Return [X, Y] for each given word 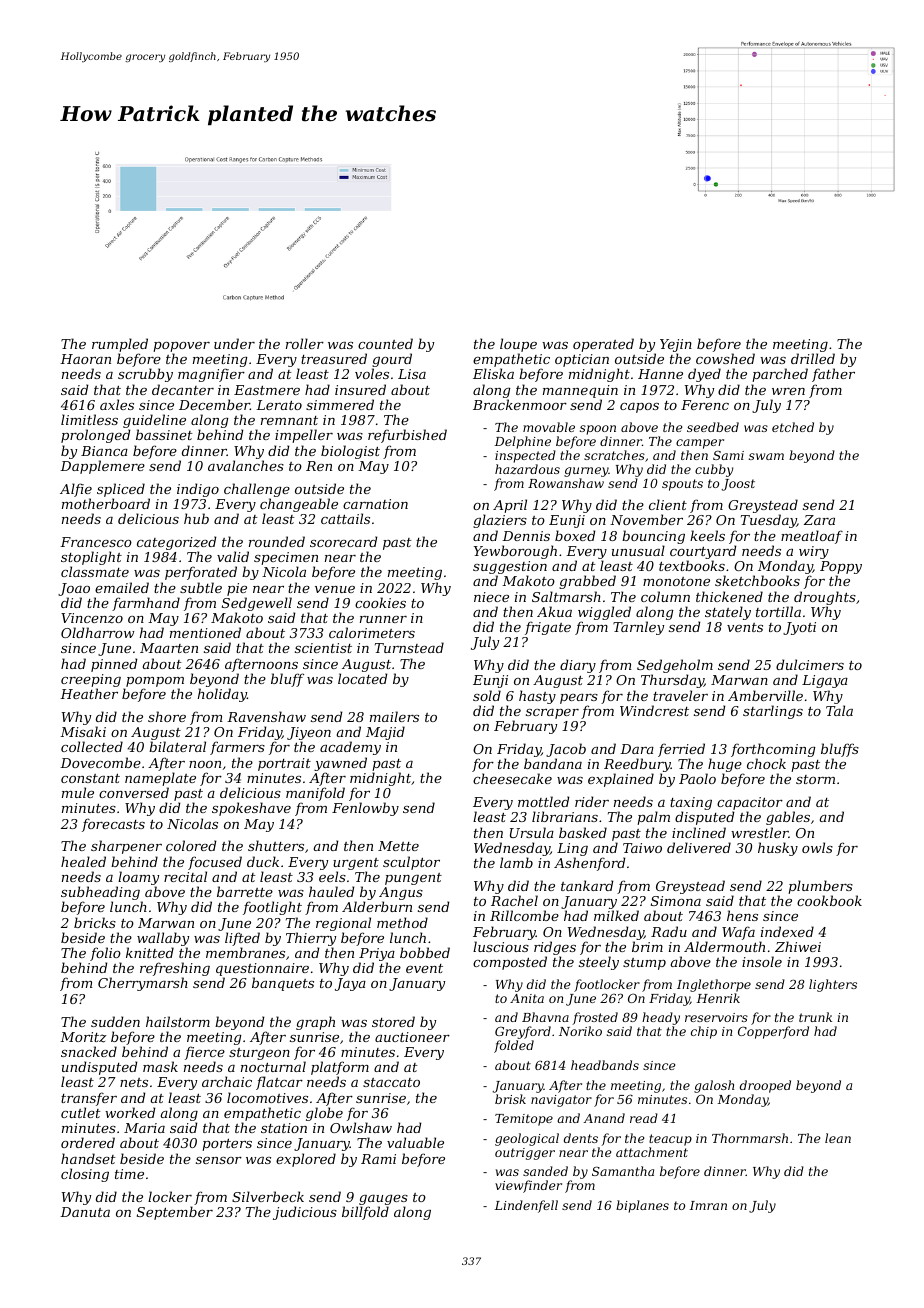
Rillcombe [524, 915]
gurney [586, 472]
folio [105, 954]
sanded [545, 1171]
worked [130, 1112]
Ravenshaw [266, 716]
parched [780, 375]
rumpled [120, 345]
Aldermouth [724, 946]
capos [639, 408]
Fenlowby [365, 809]
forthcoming [773, 750]
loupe [518, 345]
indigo [198, 490]
